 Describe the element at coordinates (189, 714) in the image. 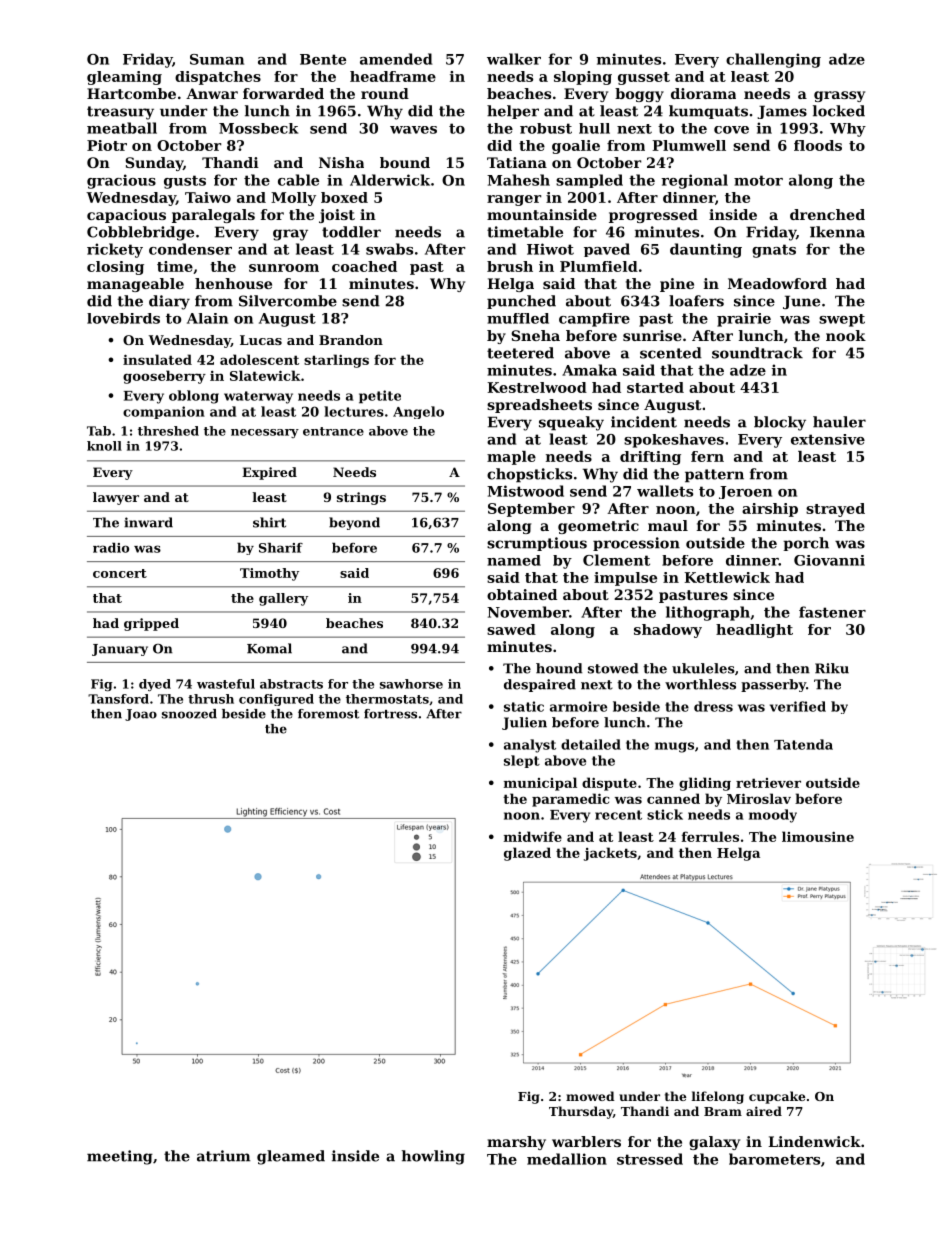

I see `snoozed` at that location.
